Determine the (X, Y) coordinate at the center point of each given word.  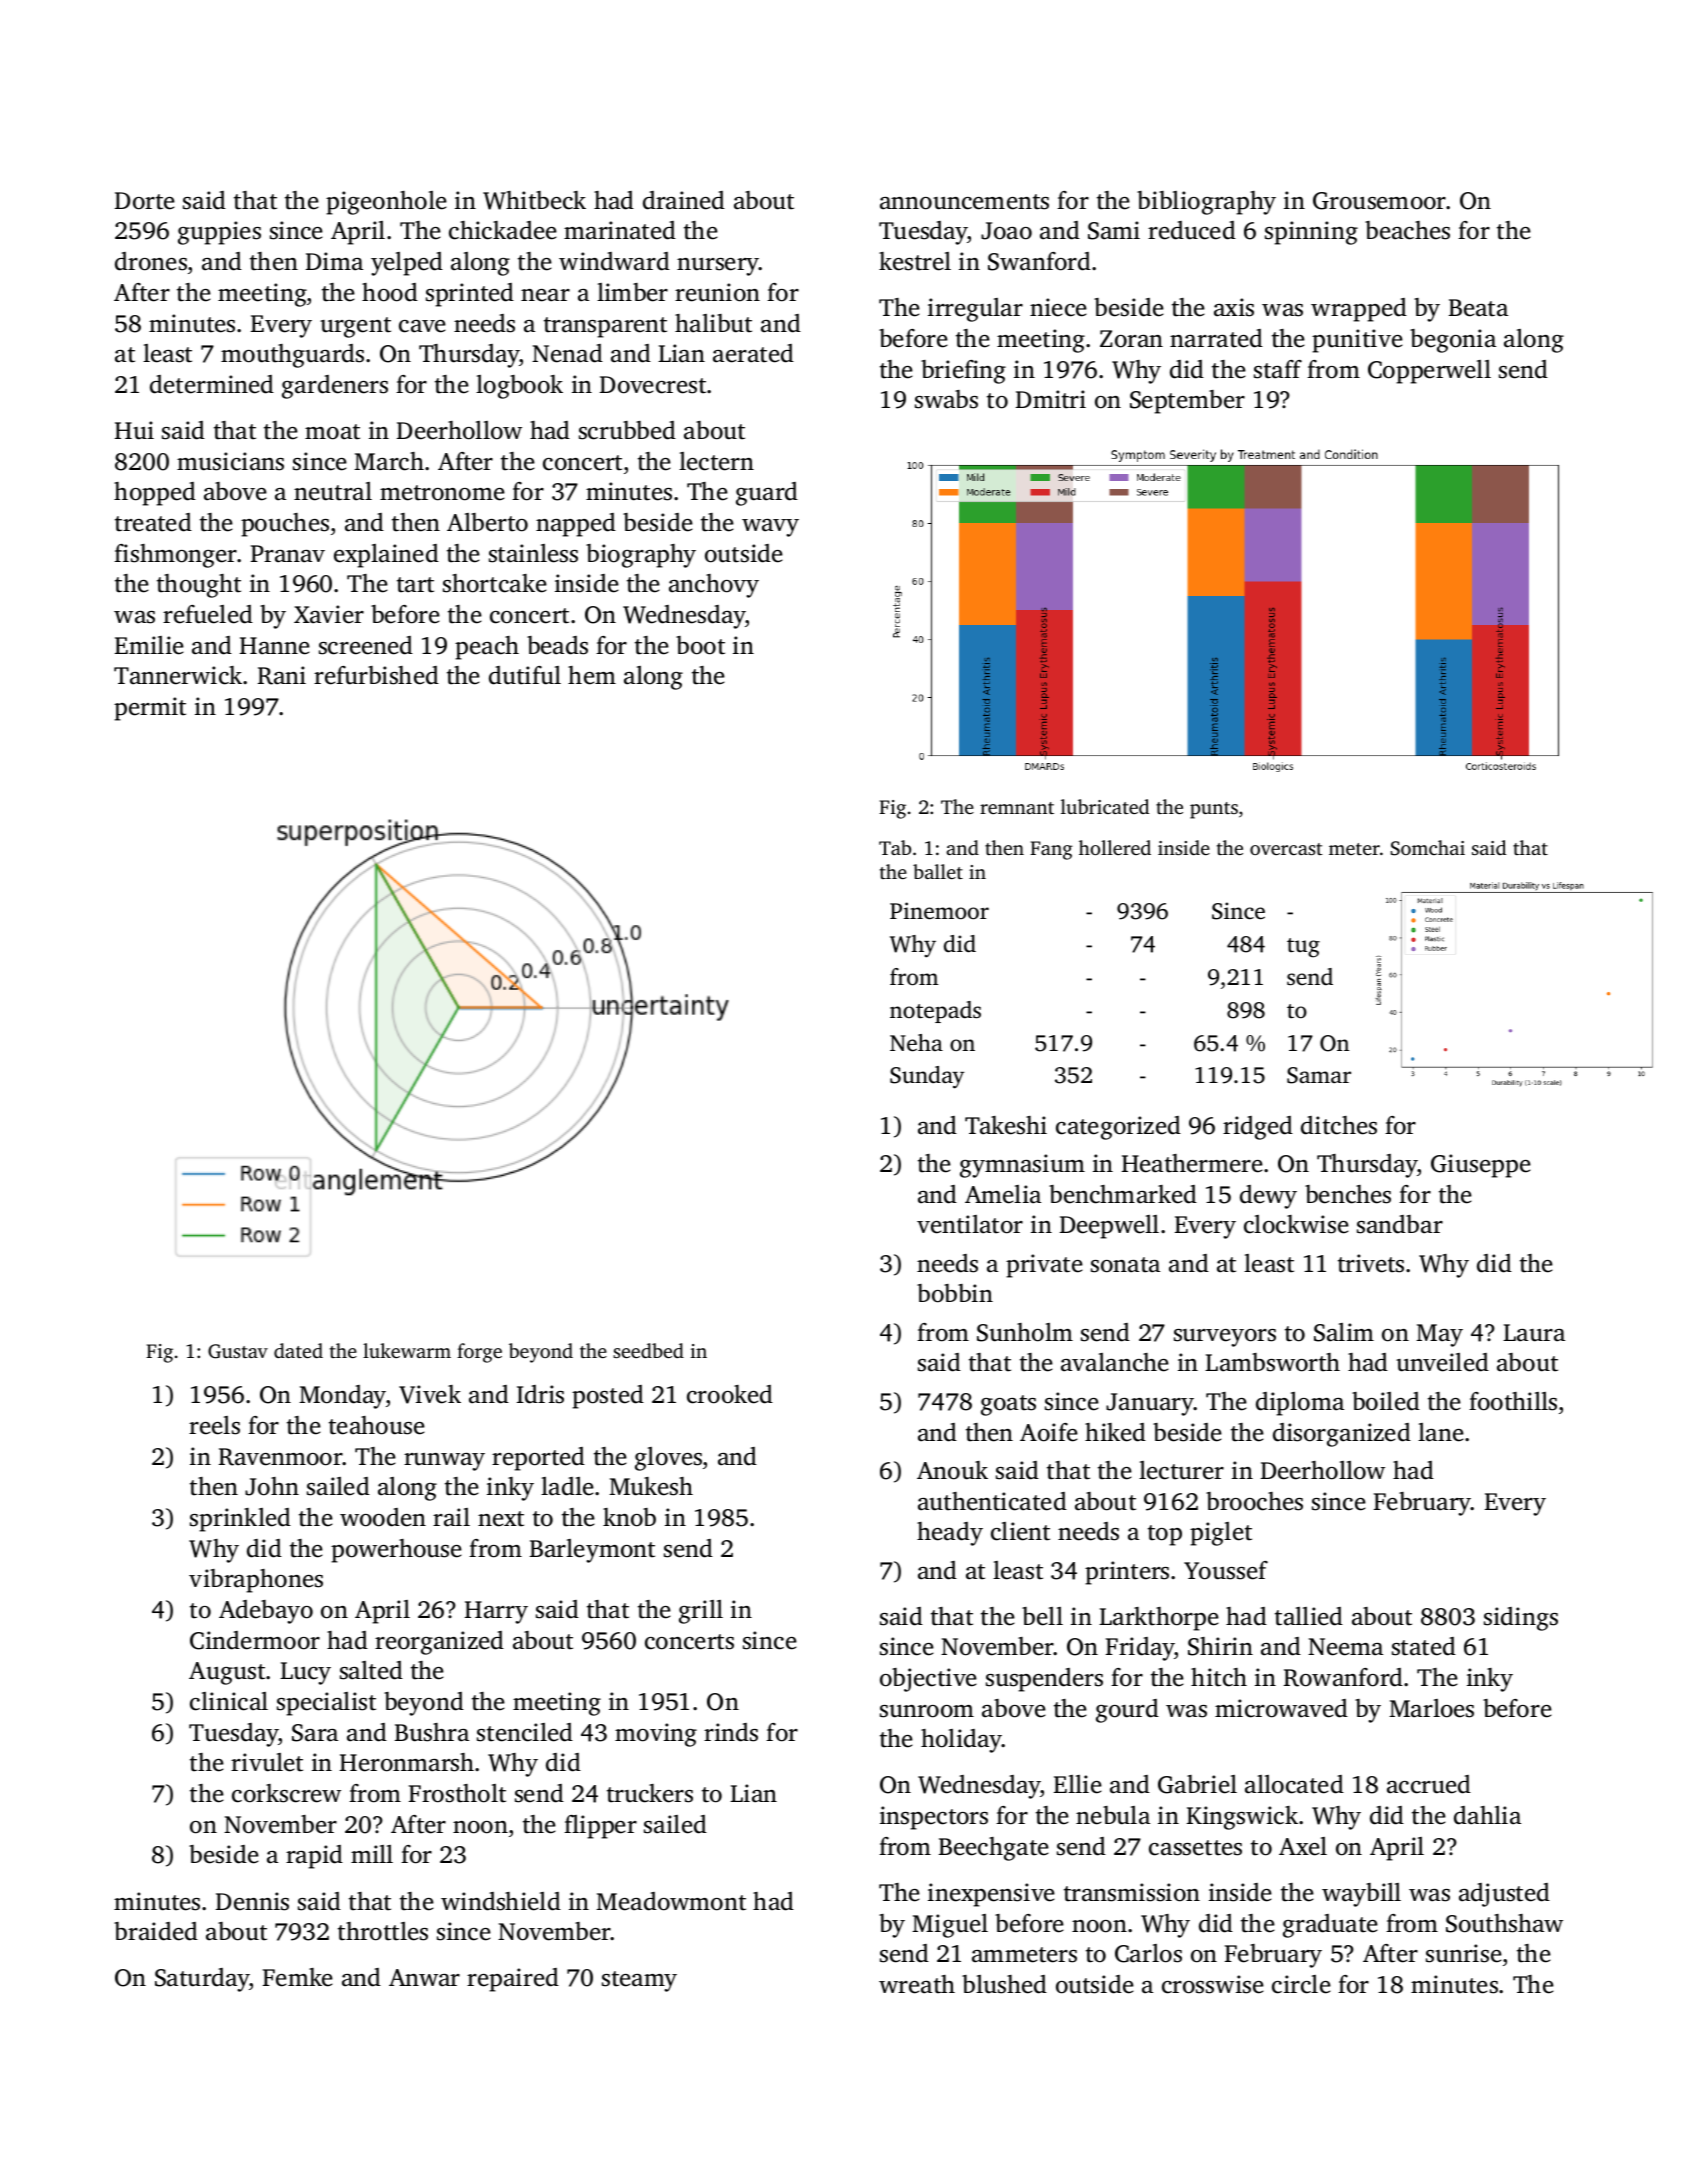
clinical (229, 1701)
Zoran (1131, 339)
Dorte (145, 201)
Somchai (1428, 848)
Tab (895, 847)
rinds (731, 1732)
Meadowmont (671, 1901)
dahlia (1487, 1815)
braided (156, 1931)
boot (700, 645)
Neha (916, 1043)
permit (150, 709)
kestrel (915, 261)
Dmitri (1051, 399)
